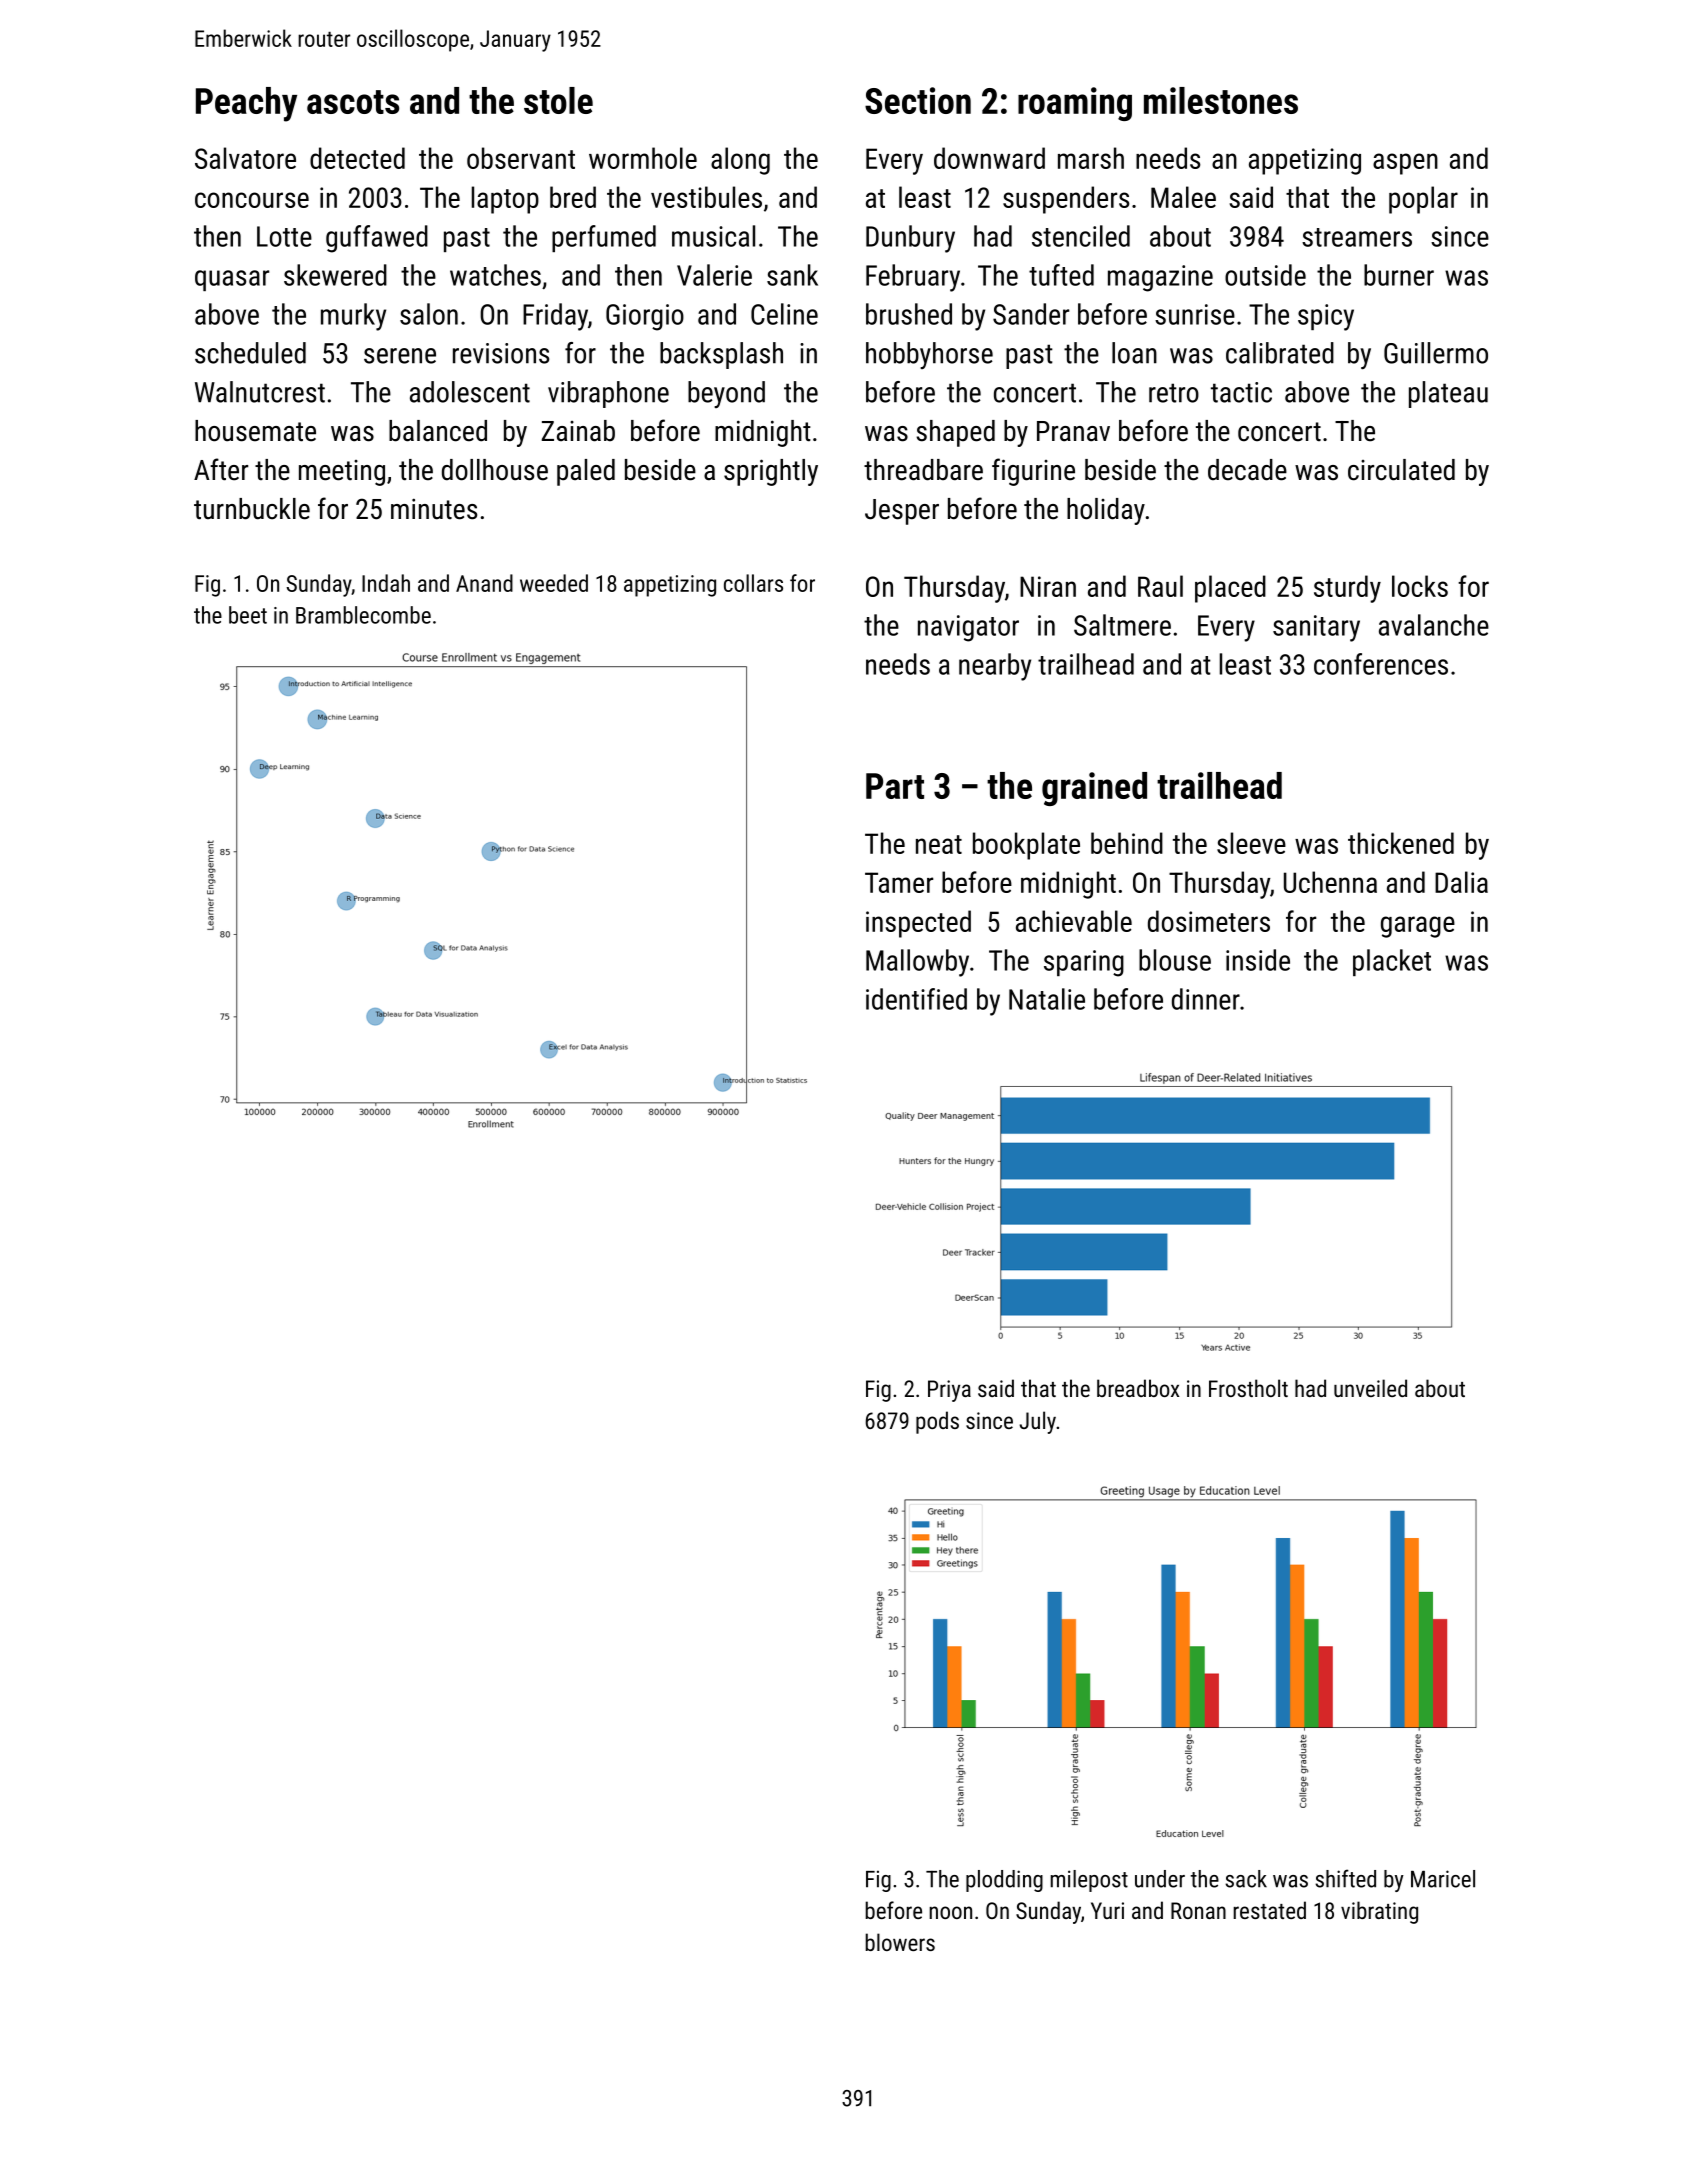 The image size is (1683, 2178). What do you see at coordinates (1246, 1879) in the image?
I see `sack` at bounding box center [1246, 1879].
